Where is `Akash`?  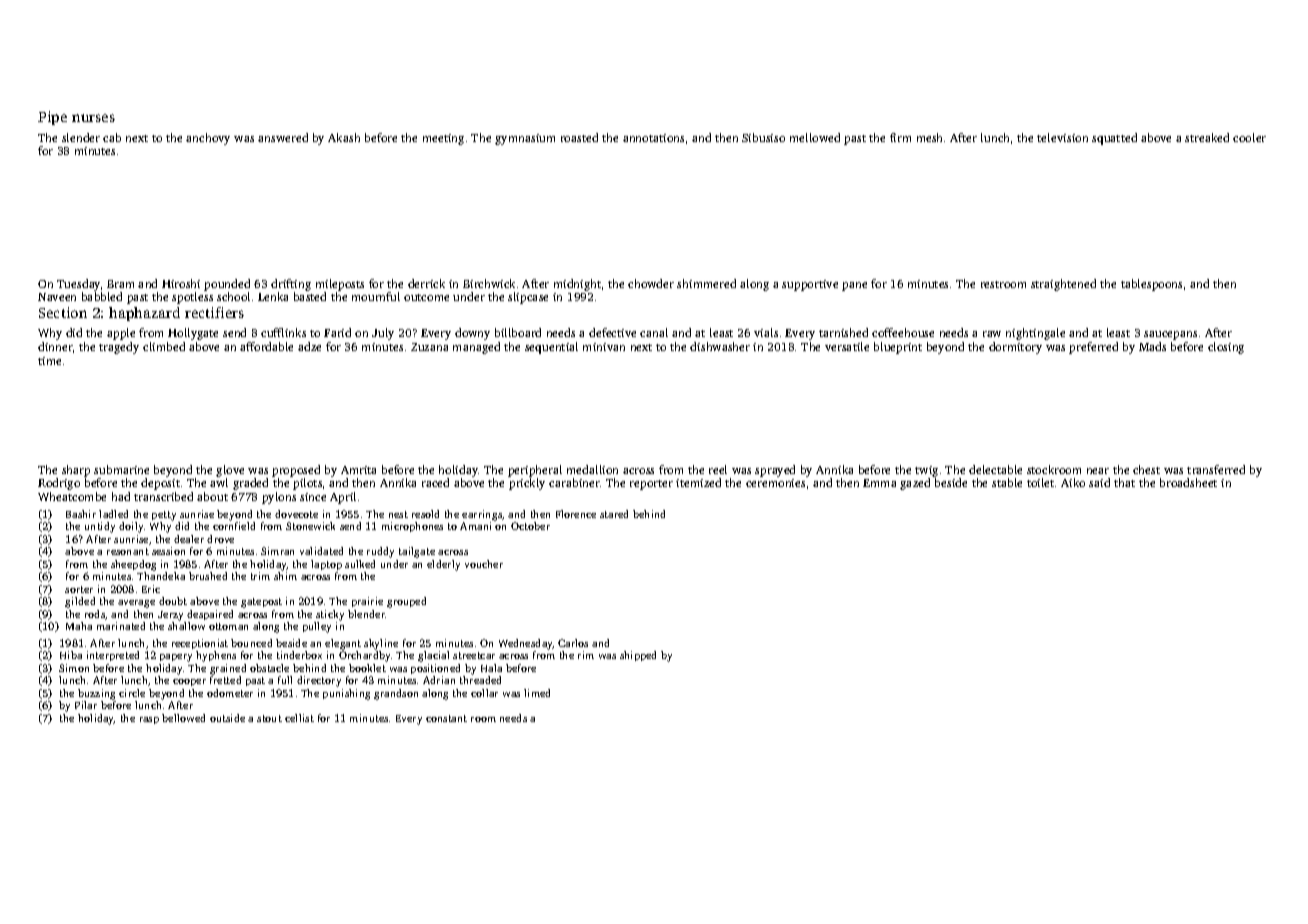
Akash is located at coordinates (344, 137).
